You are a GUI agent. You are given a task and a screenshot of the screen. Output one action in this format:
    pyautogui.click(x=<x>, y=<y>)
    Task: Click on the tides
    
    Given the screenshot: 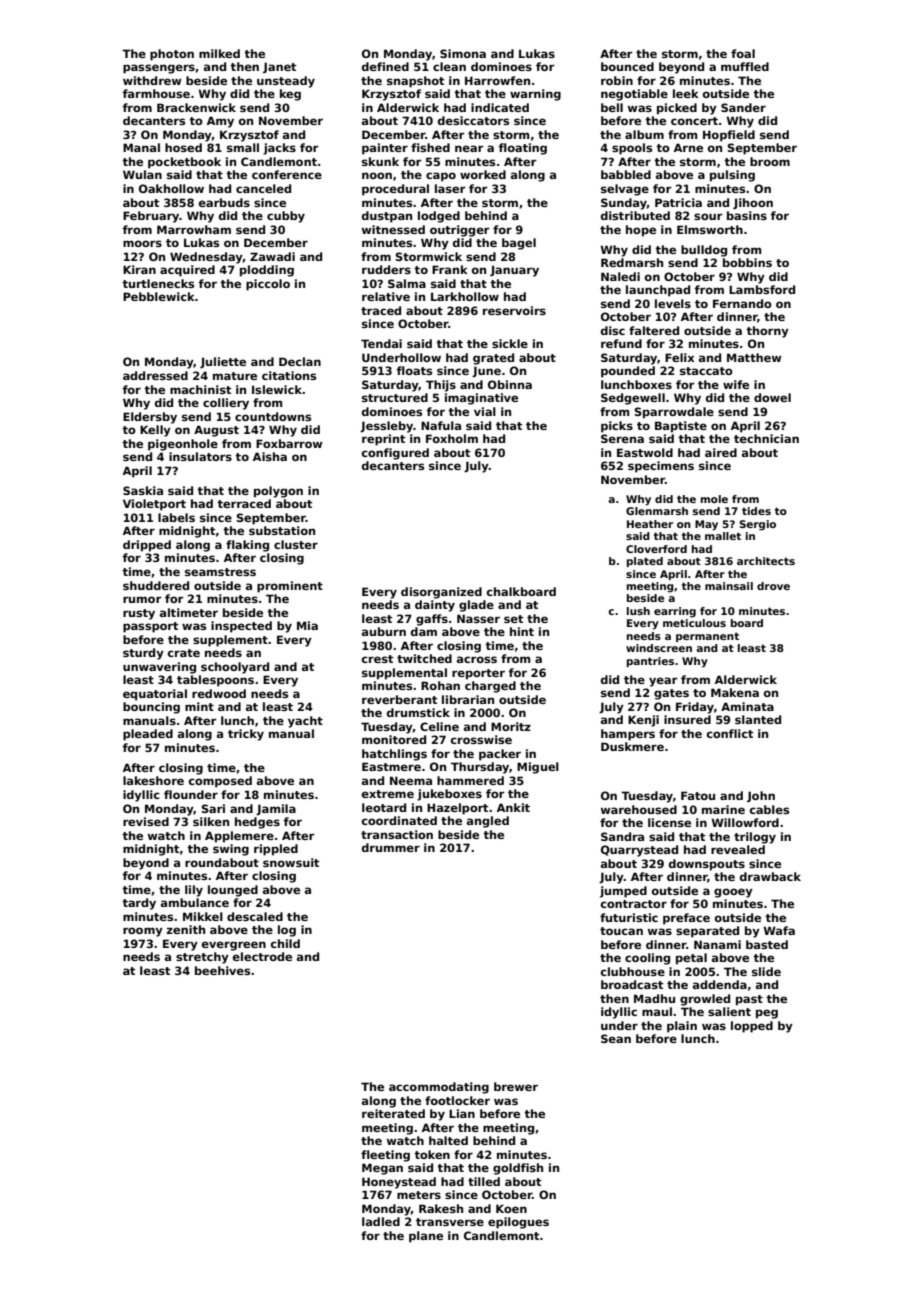 What is the action you would take?
    pyautogui.click(x=756, y=511)
